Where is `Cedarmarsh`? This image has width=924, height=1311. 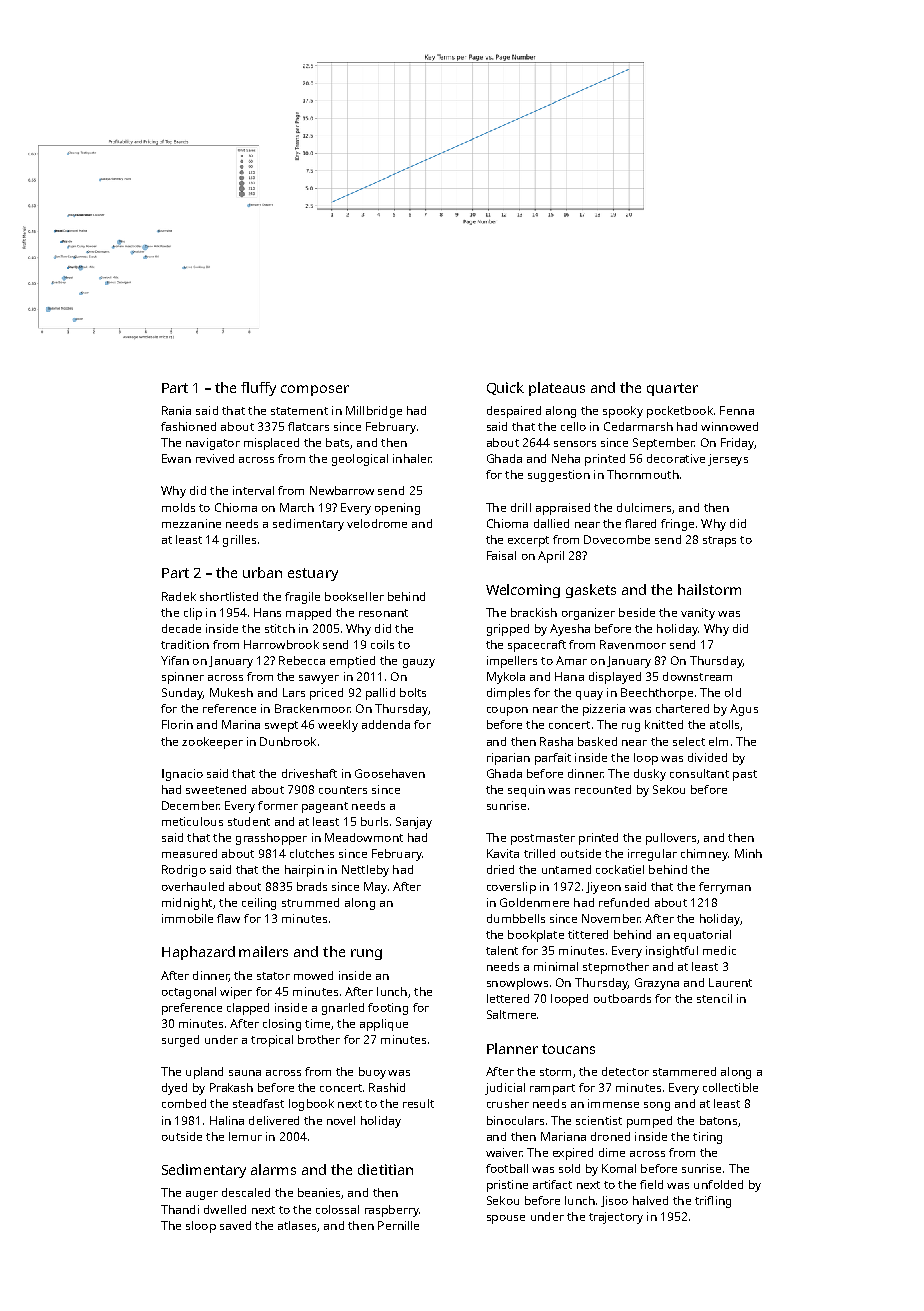 Cedarmarsh is located at coordinates (638, 426).
